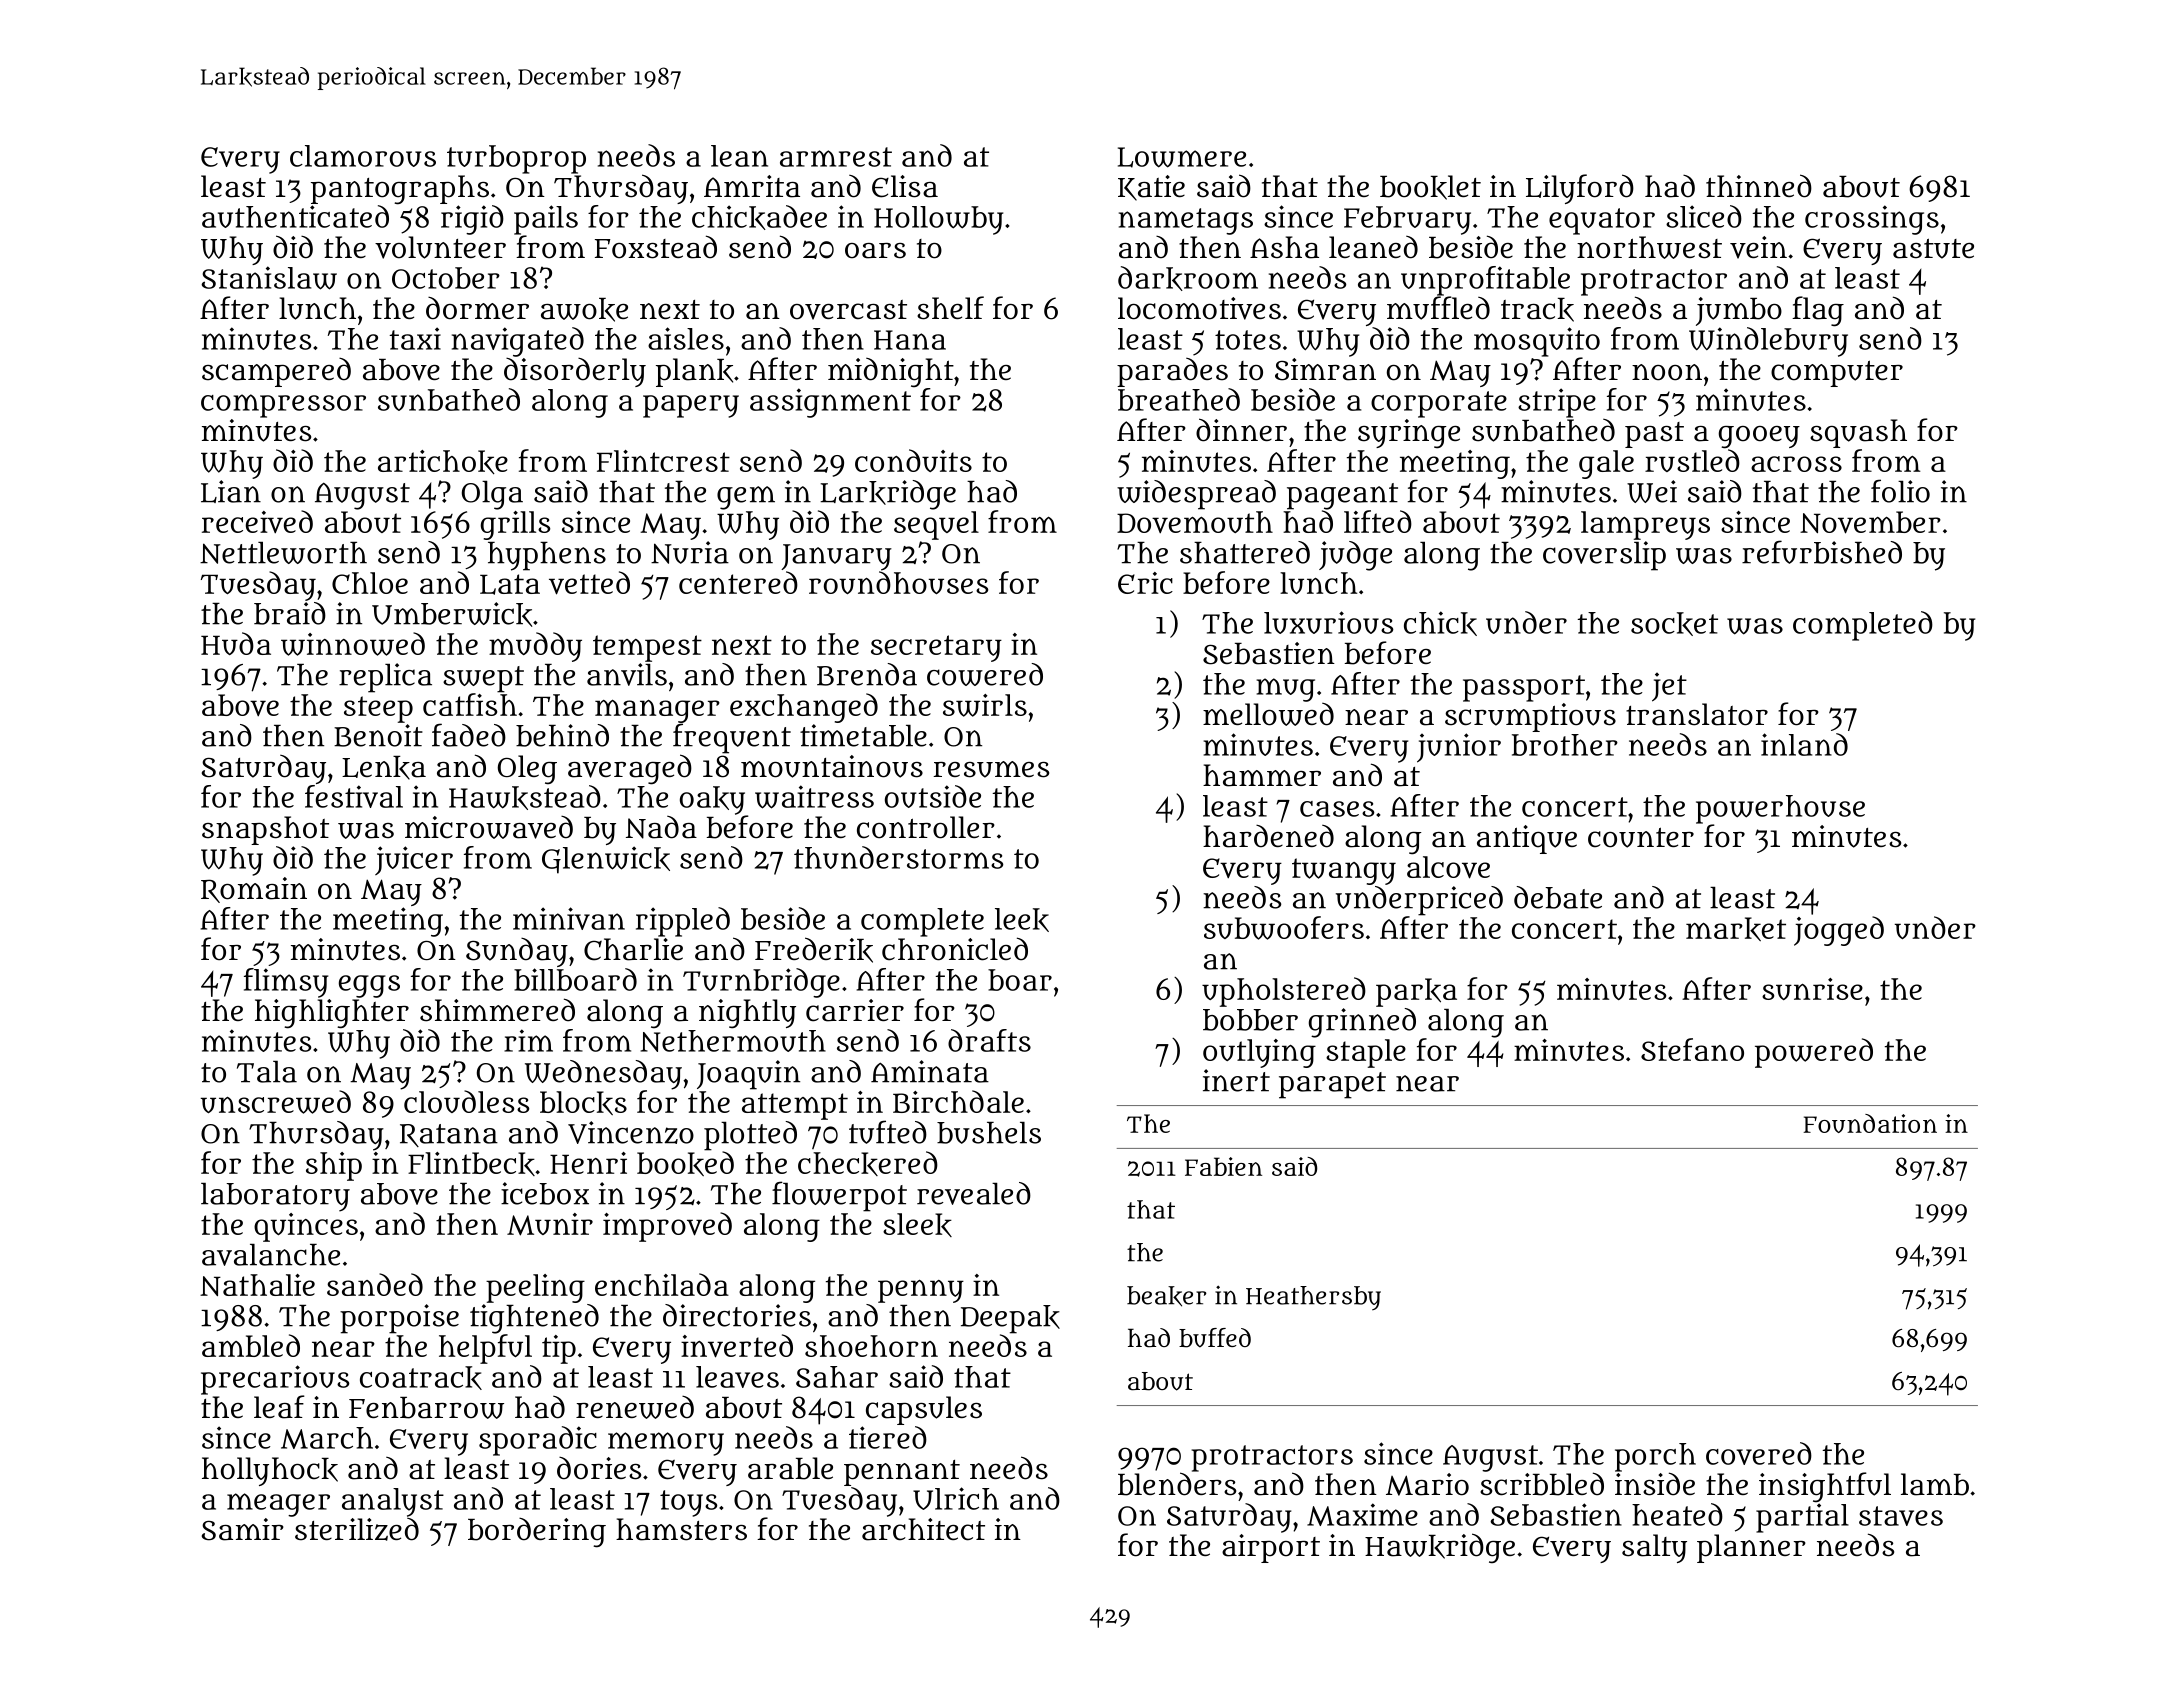 This screenshot has width=2178, height=1683. I want to click on waitress, so click(814, 797).
